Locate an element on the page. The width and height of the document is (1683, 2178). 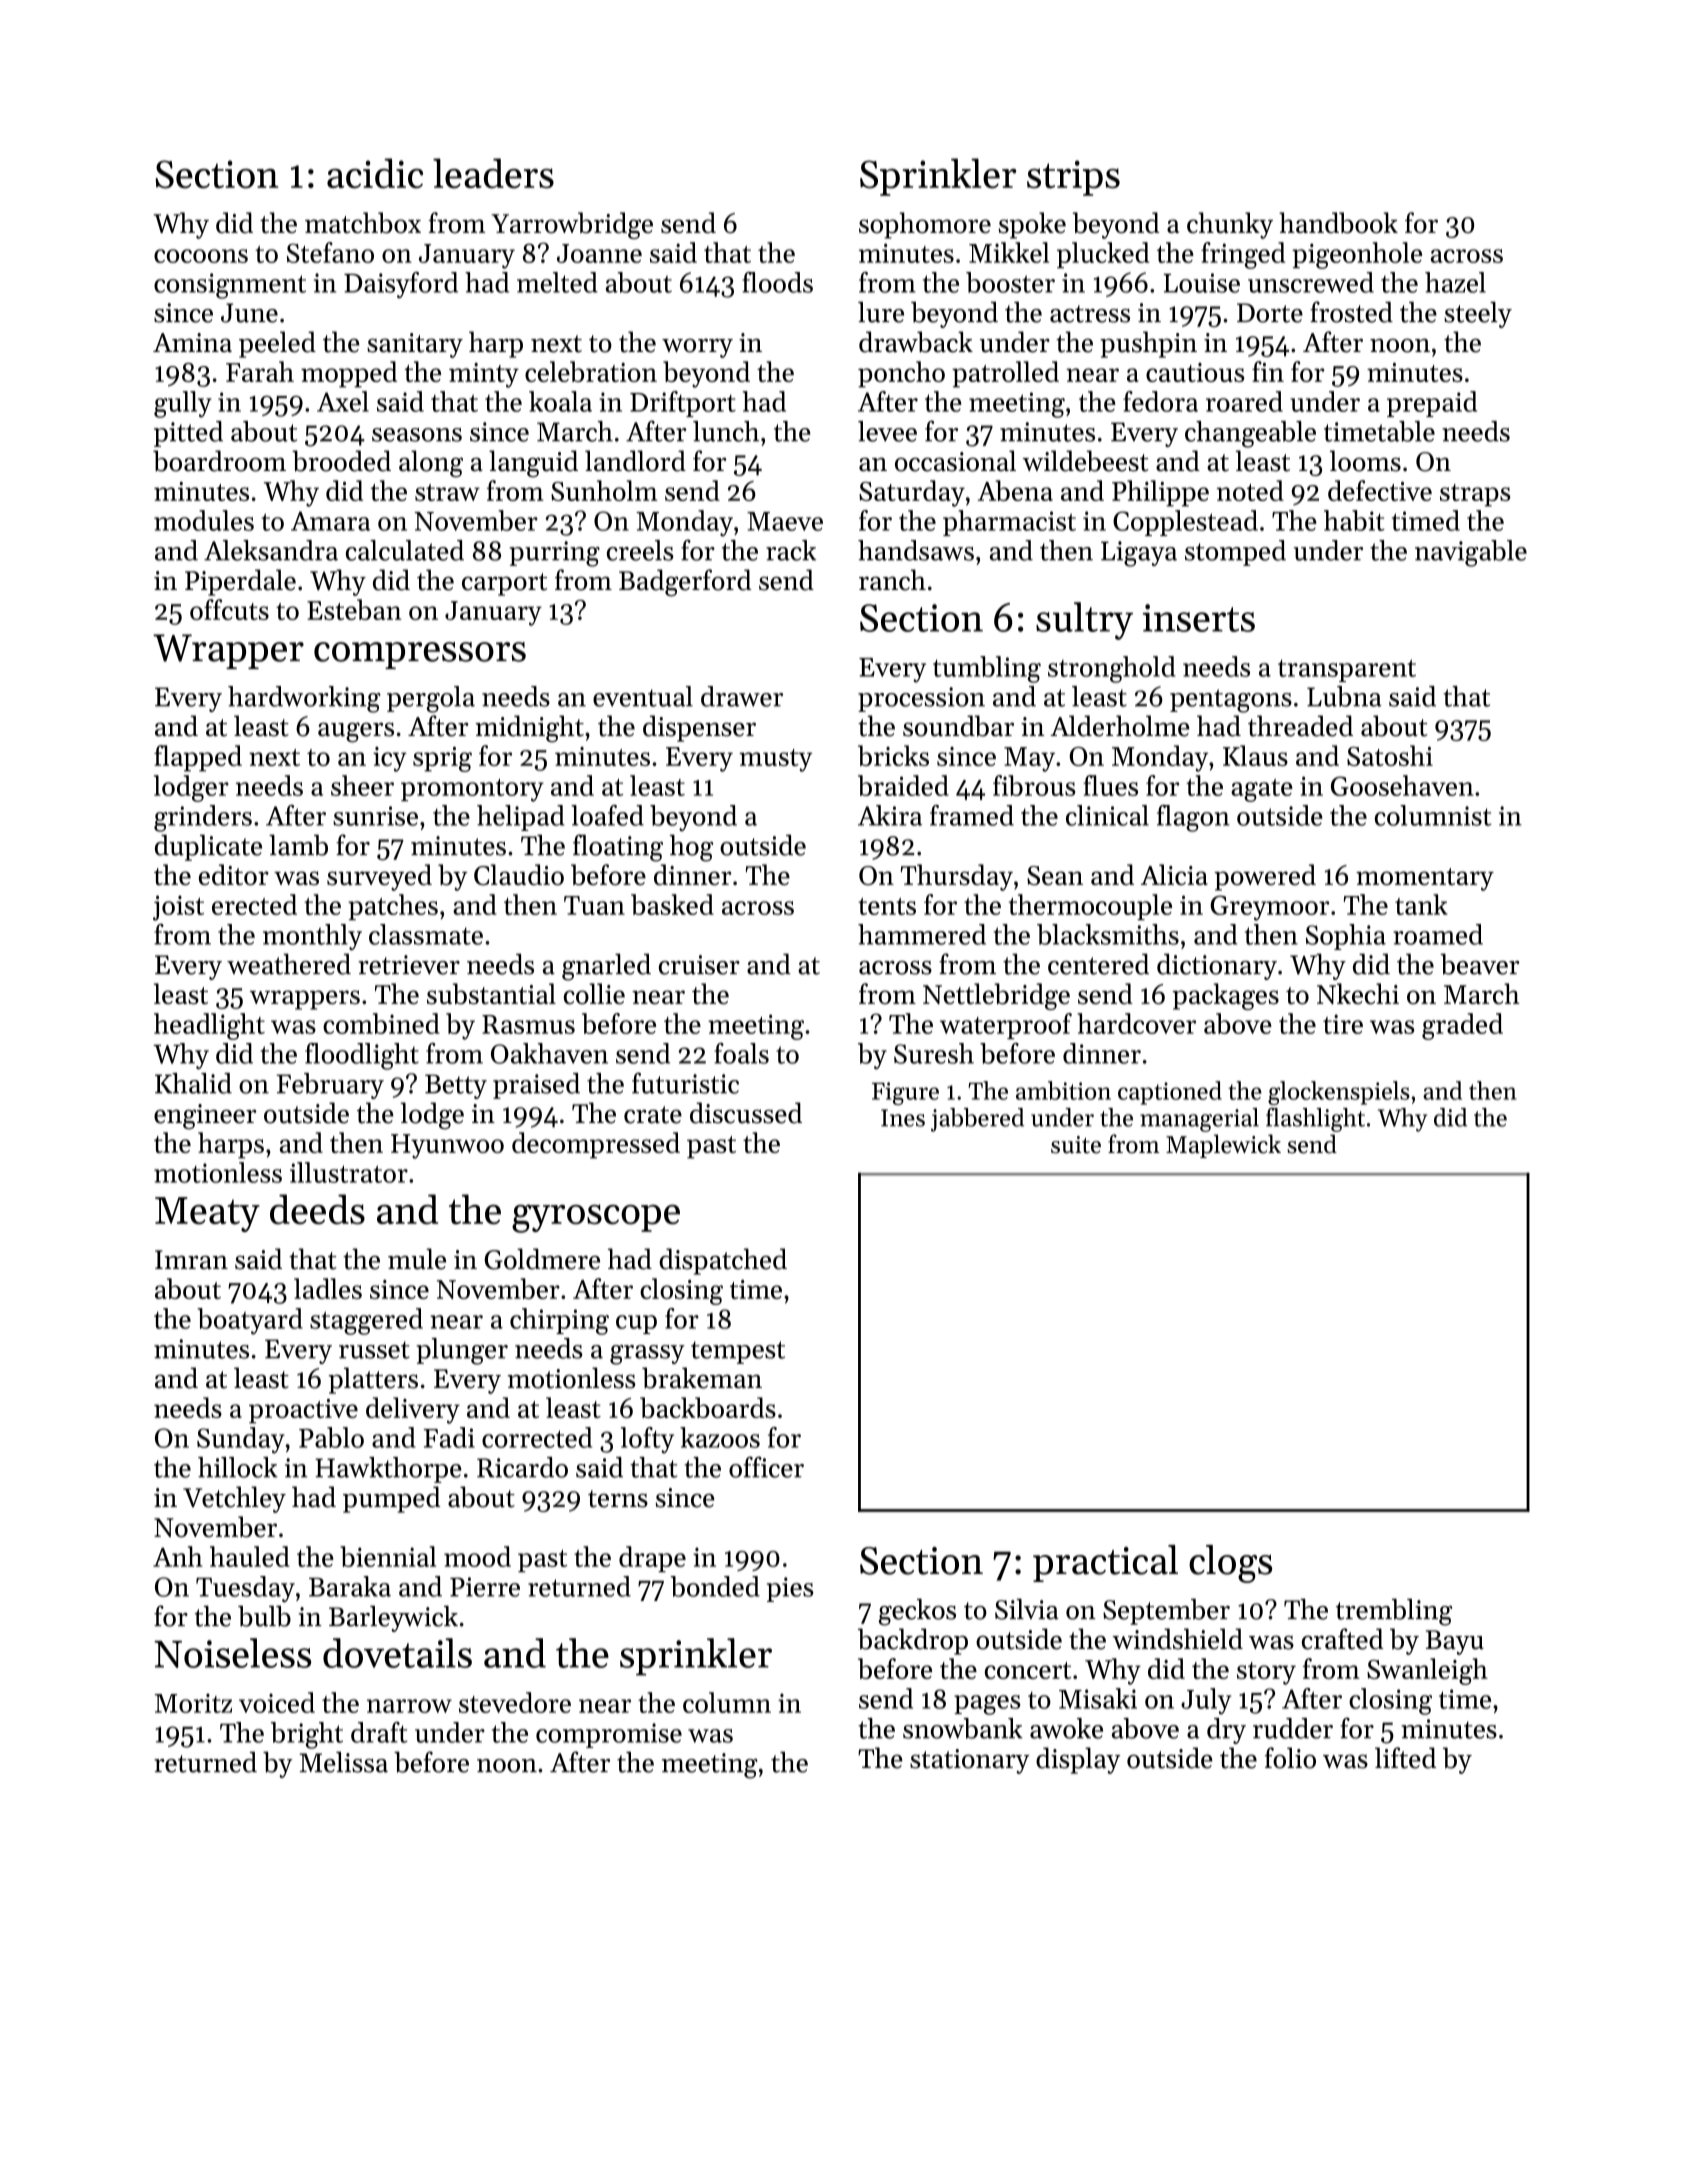
acidic is located at coordinates (375, 173).
